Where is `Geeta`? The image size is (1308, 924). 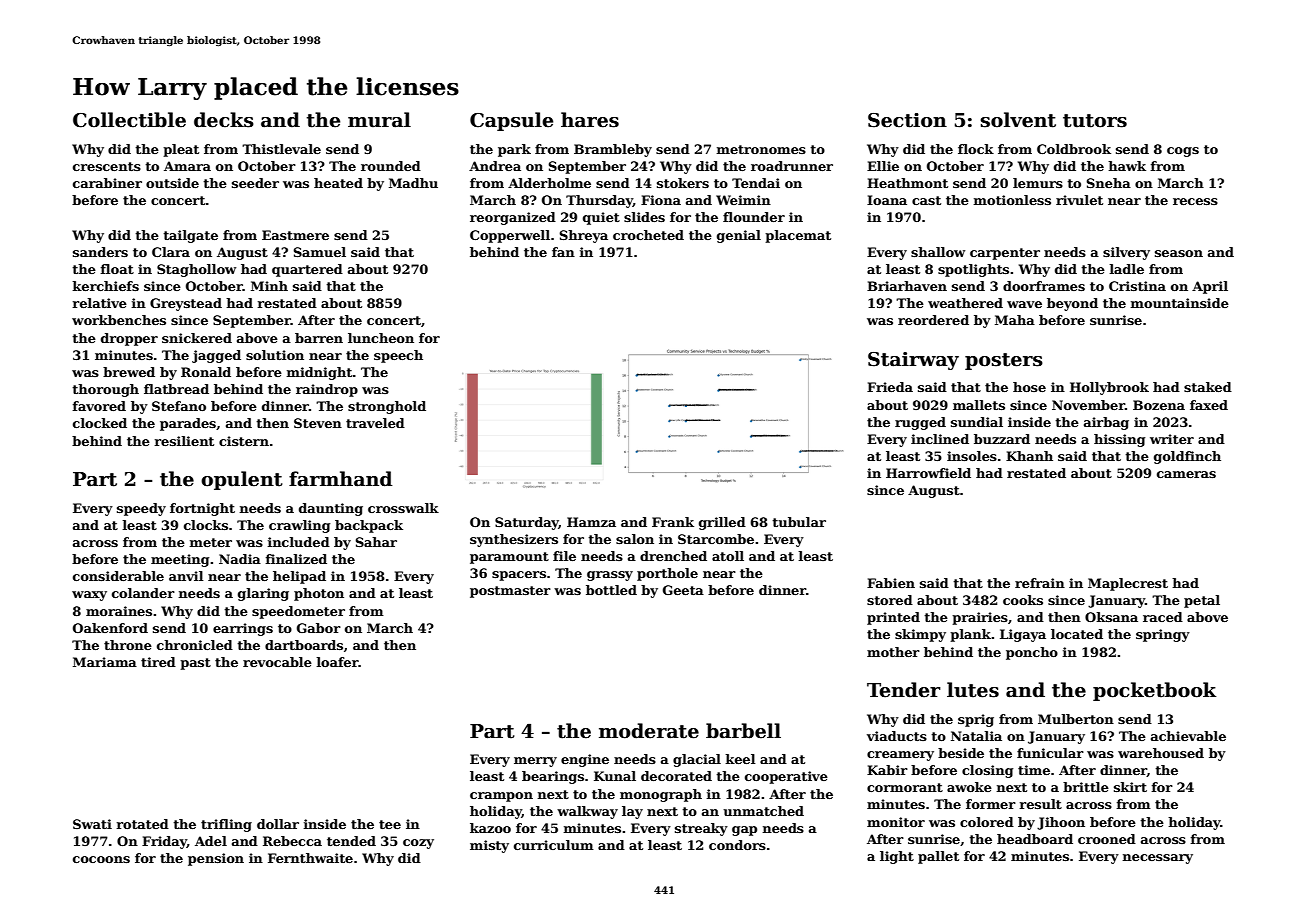
Geeta is located at coordinates (683, 590).
